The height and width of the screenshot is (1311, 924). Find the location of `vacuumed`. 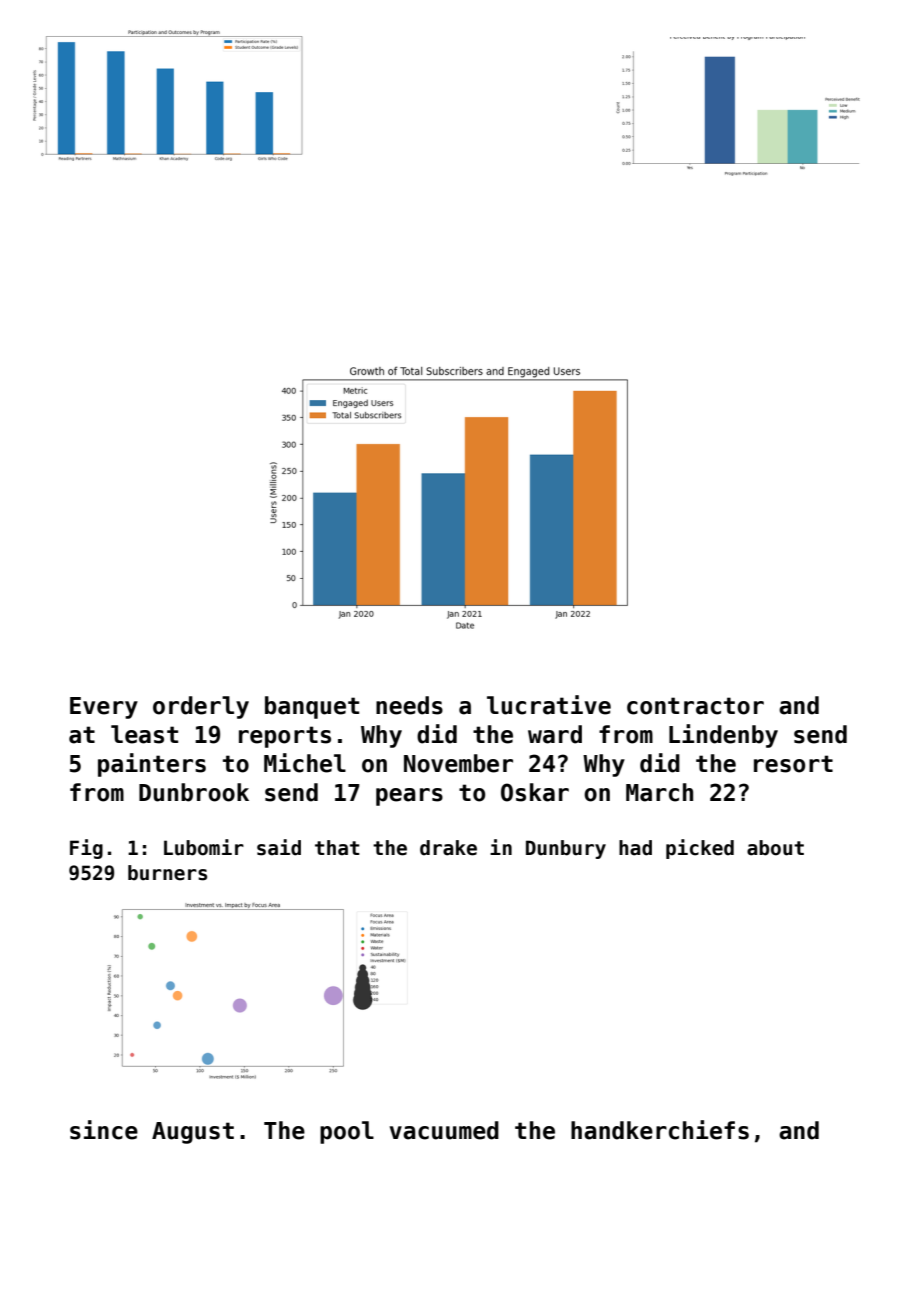

vacuumed is located at coordinates (444, 1130).
